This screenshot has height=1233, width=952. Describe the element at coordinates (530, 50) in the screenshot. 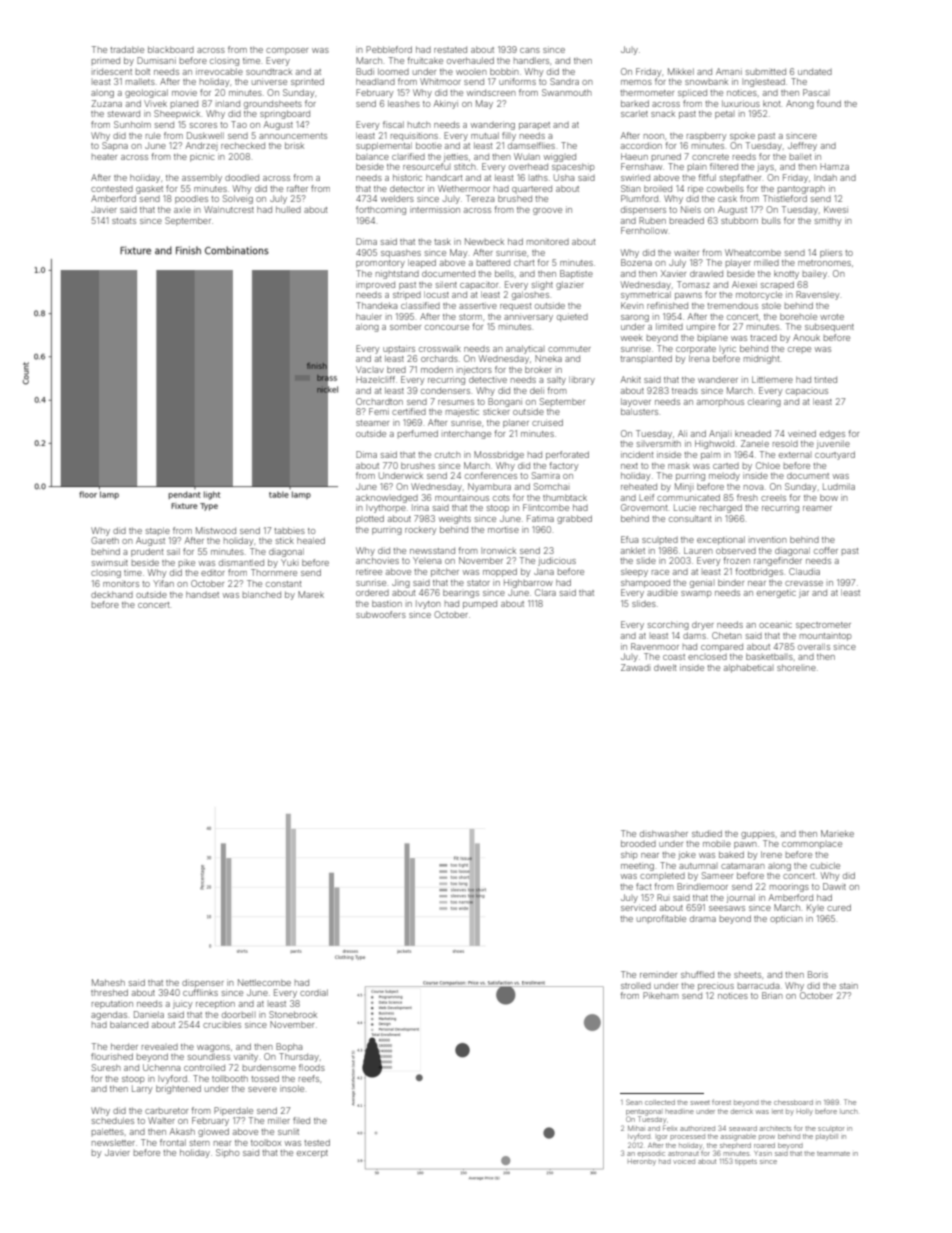

I see `cans` at that location.
